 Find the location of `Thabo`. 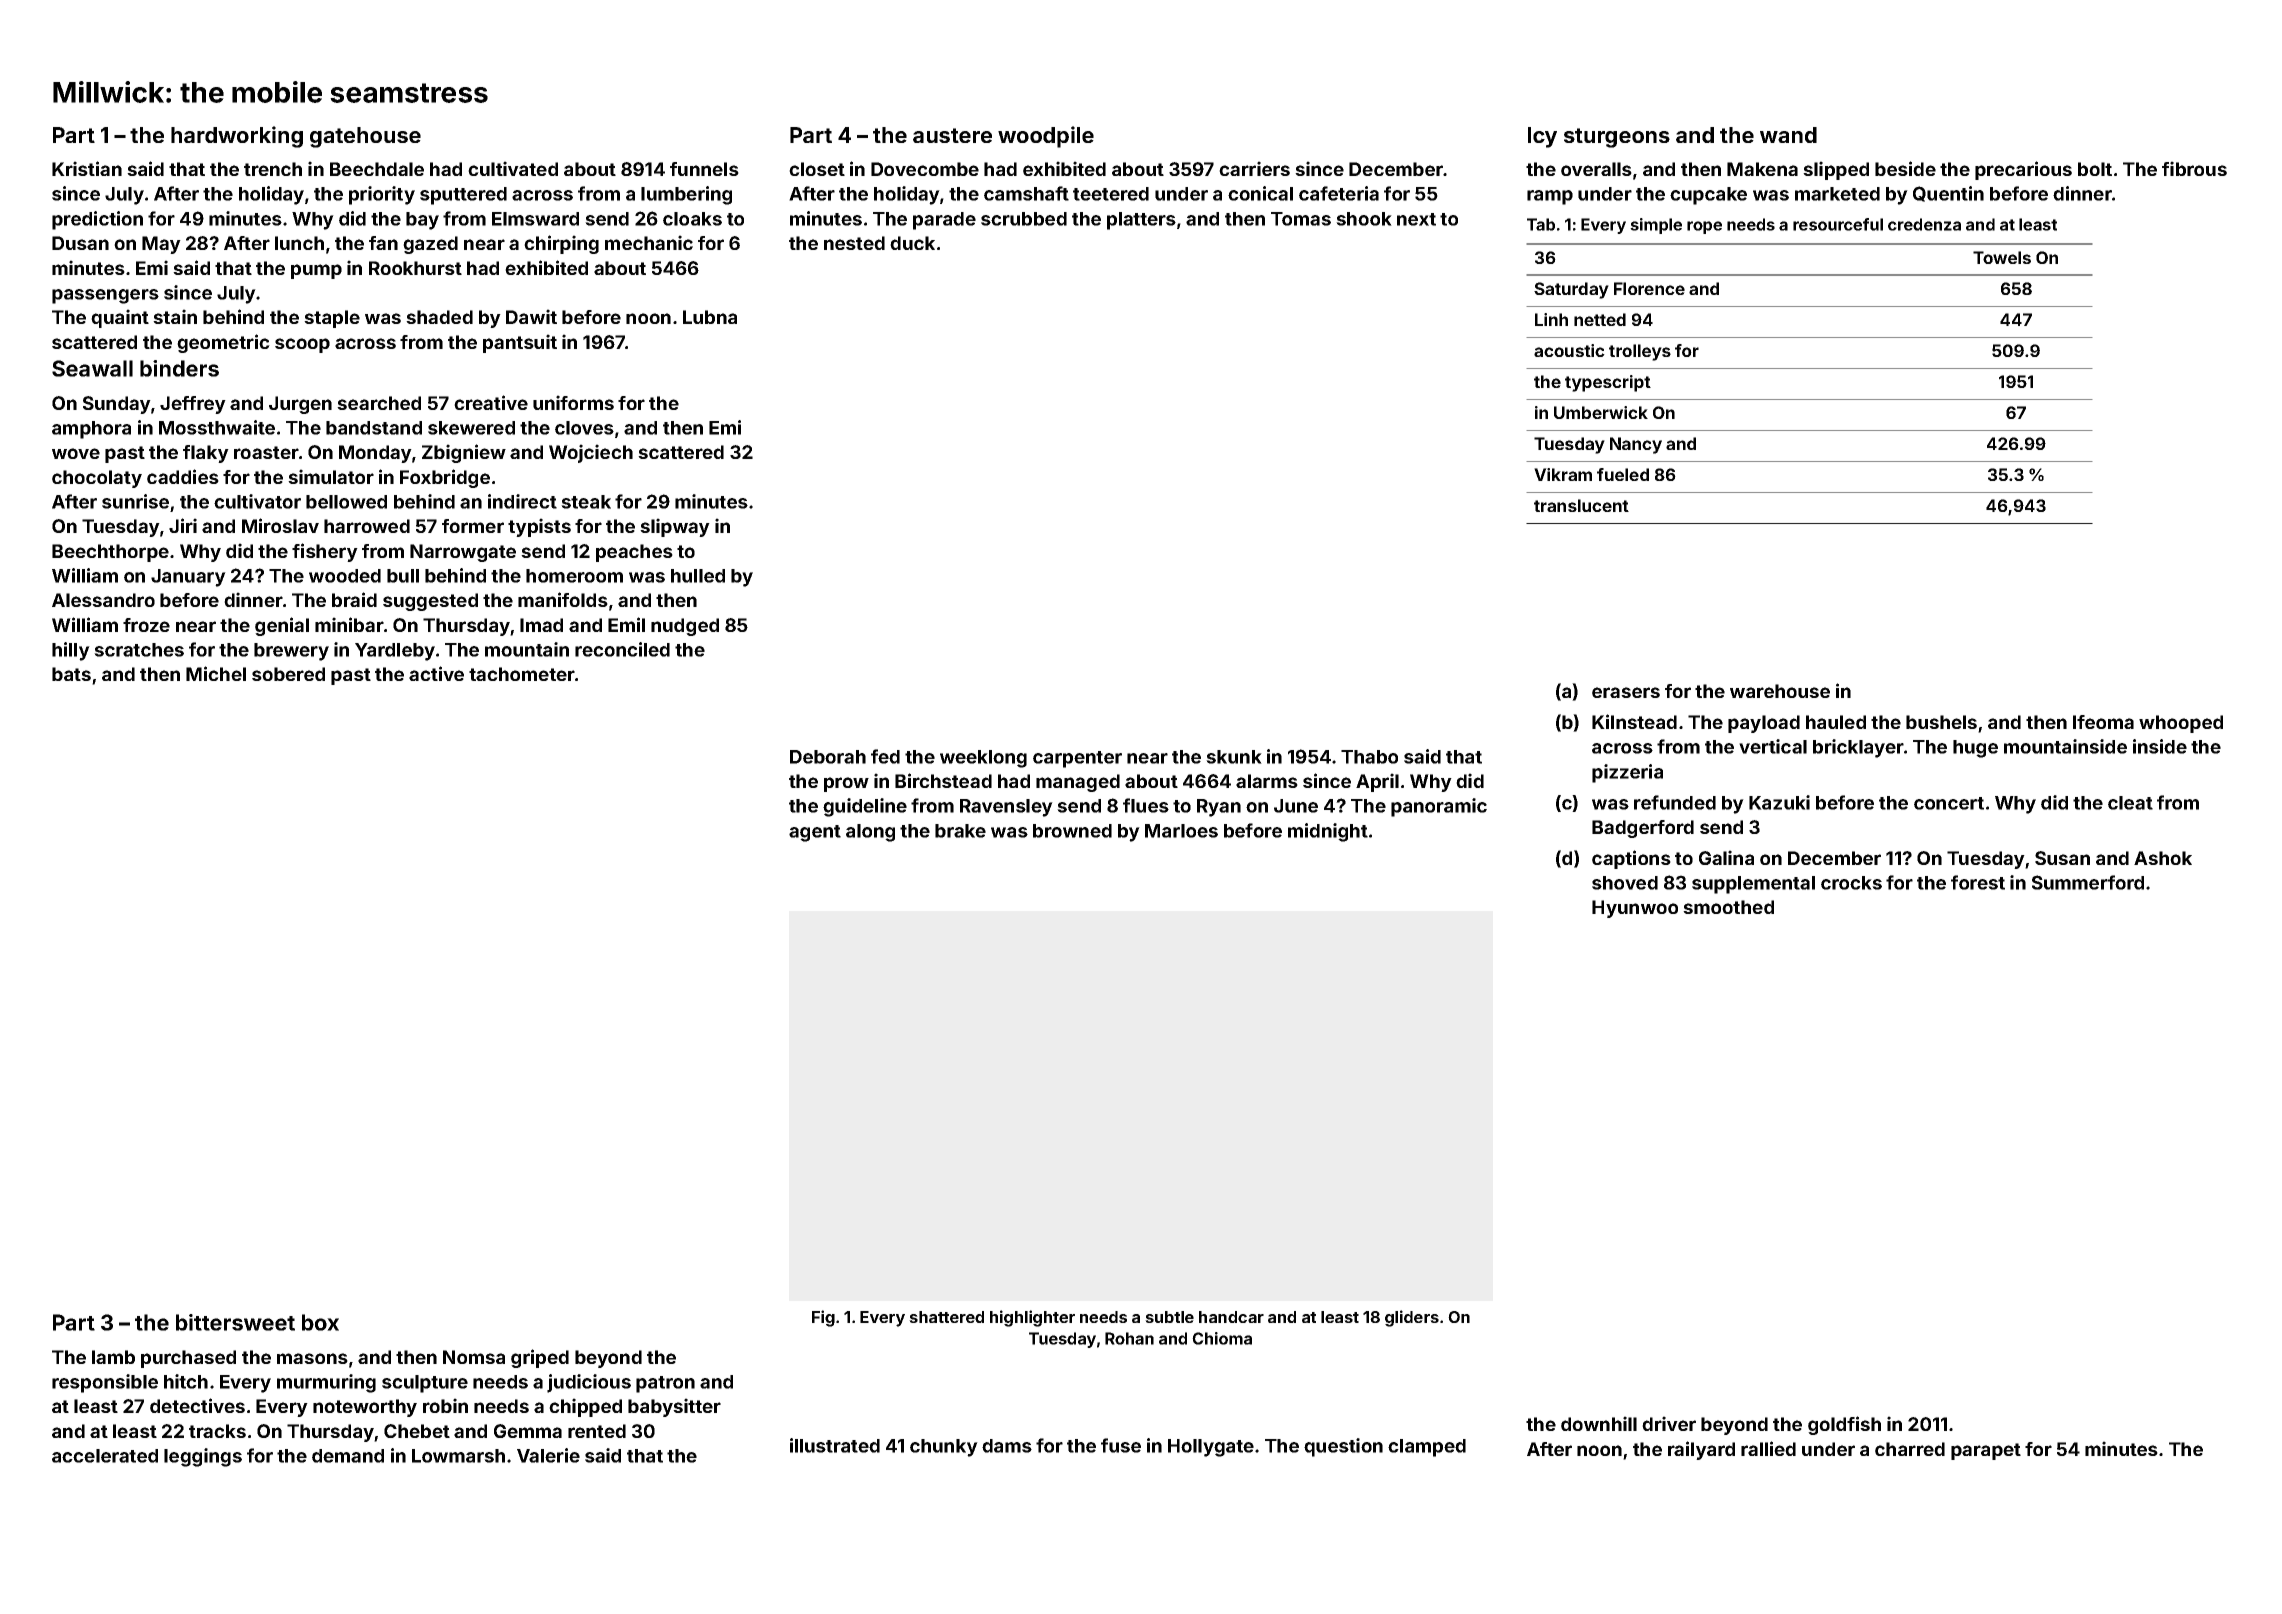

Thabo is located at coordinates (1369, 757).
